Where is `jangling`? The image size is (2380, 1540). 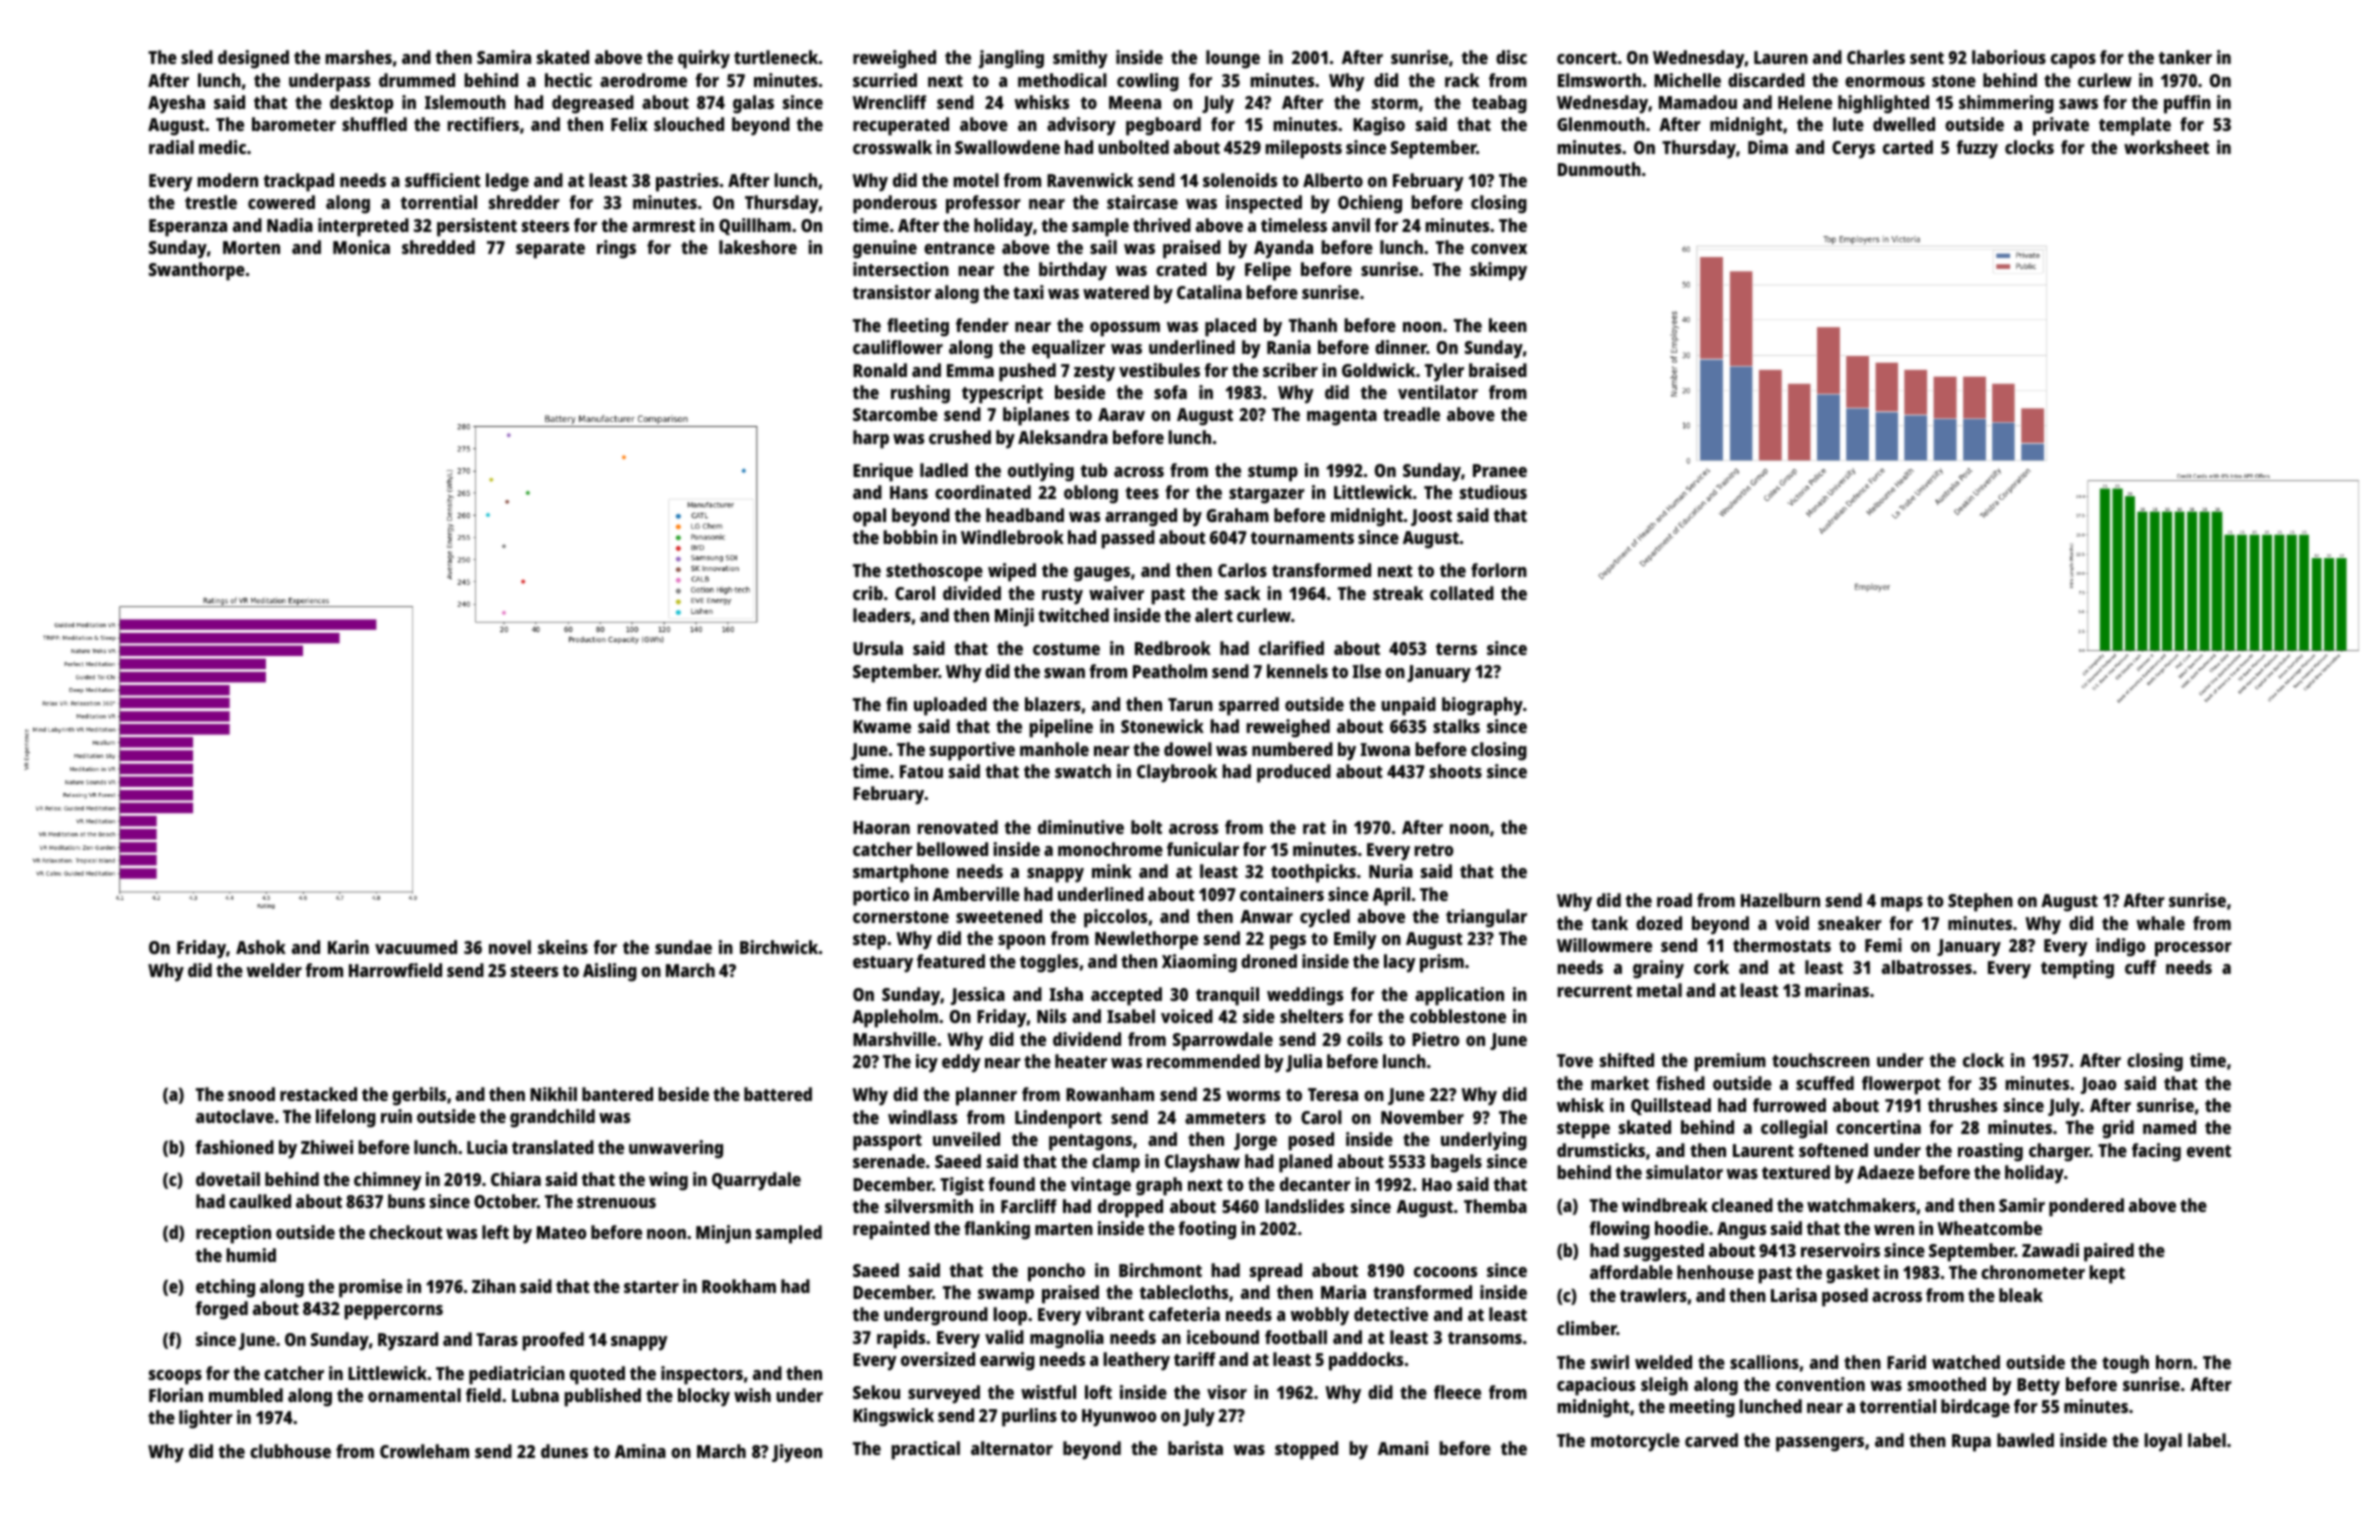
jangling is located at coordinates (1011, 59).
